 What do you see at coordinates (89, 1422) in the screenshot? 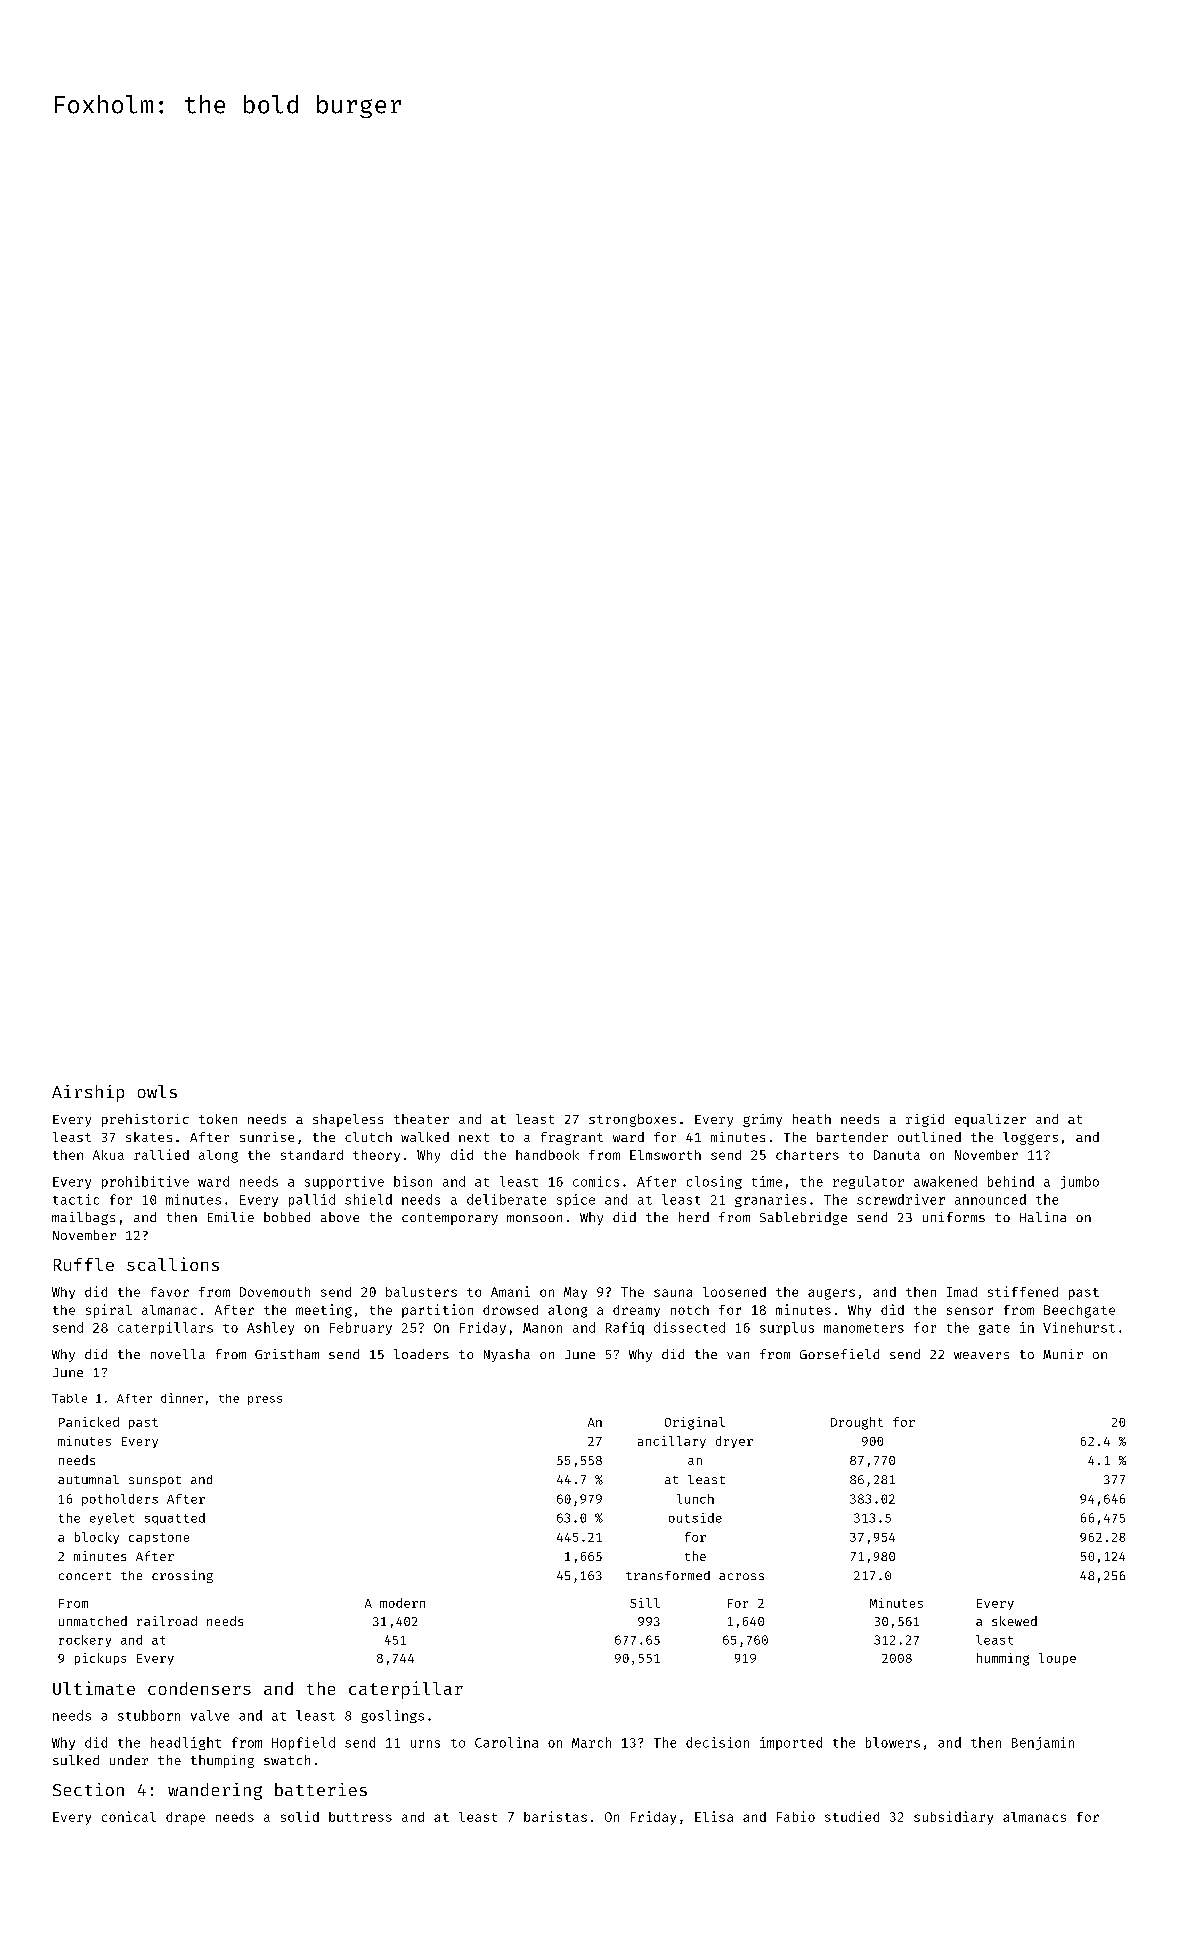
I see `Panicked` at bounding box center [89, 1422].
